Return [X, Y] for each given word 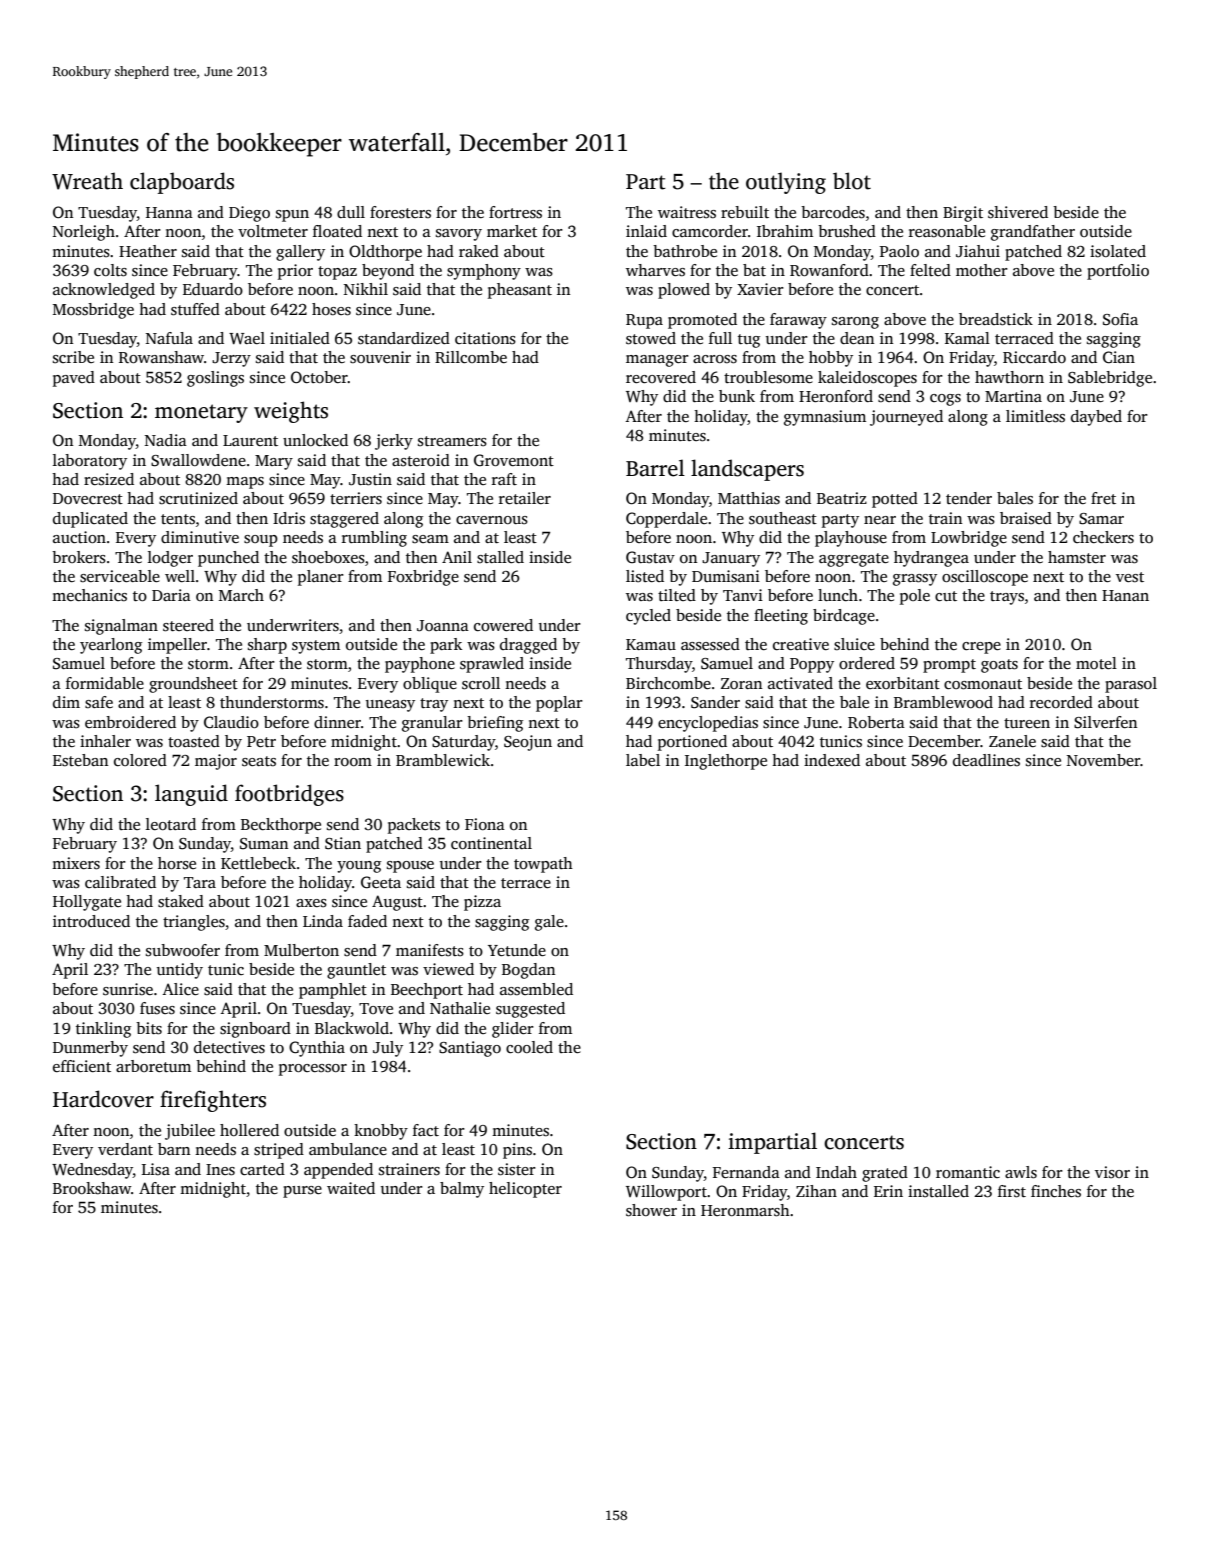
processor [313, 1070]
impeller [177, 646]
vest [1130, 577]
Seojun [528, 743]
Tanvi [743, 595]
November [1103, 760]
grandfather [1033, 233]
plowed [684, 291]
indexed [832, 760]
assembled [536, 989]
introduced [91, 921]
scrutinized [198, 498]
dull [351, 212]
